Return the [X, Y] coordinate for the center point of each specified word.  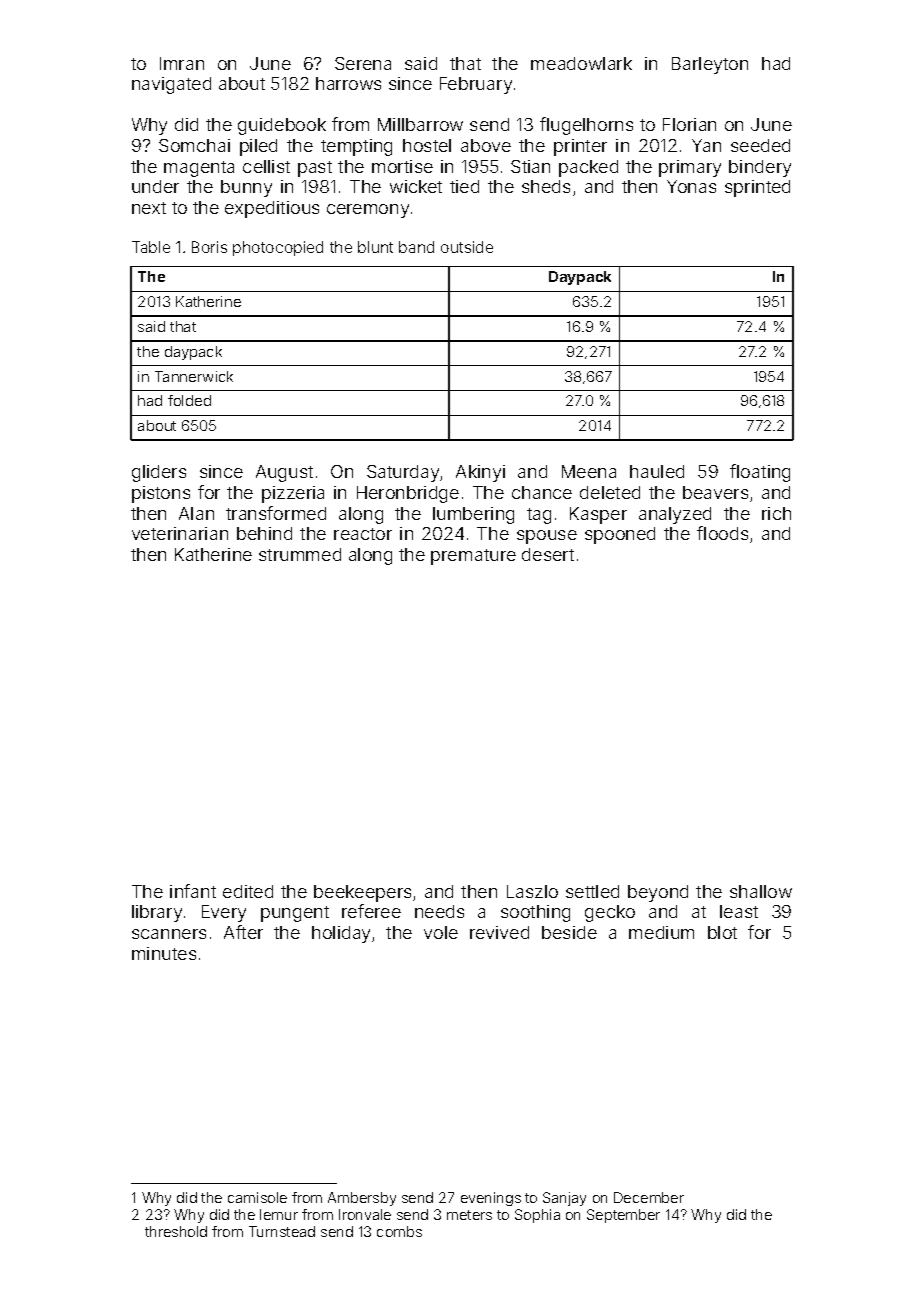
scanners [169, 934]
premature [473, 557]
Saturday [403, 473]
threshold [176, 1231]
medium [661, 932]
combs [399, 1231]
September [623, 1216]
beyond [658, 893]
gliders [159, 473]
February [476, 85]
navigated [171, 85]
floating [760, 473]
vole [441, 932]
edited [248, 891]
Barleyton [710, 65]
